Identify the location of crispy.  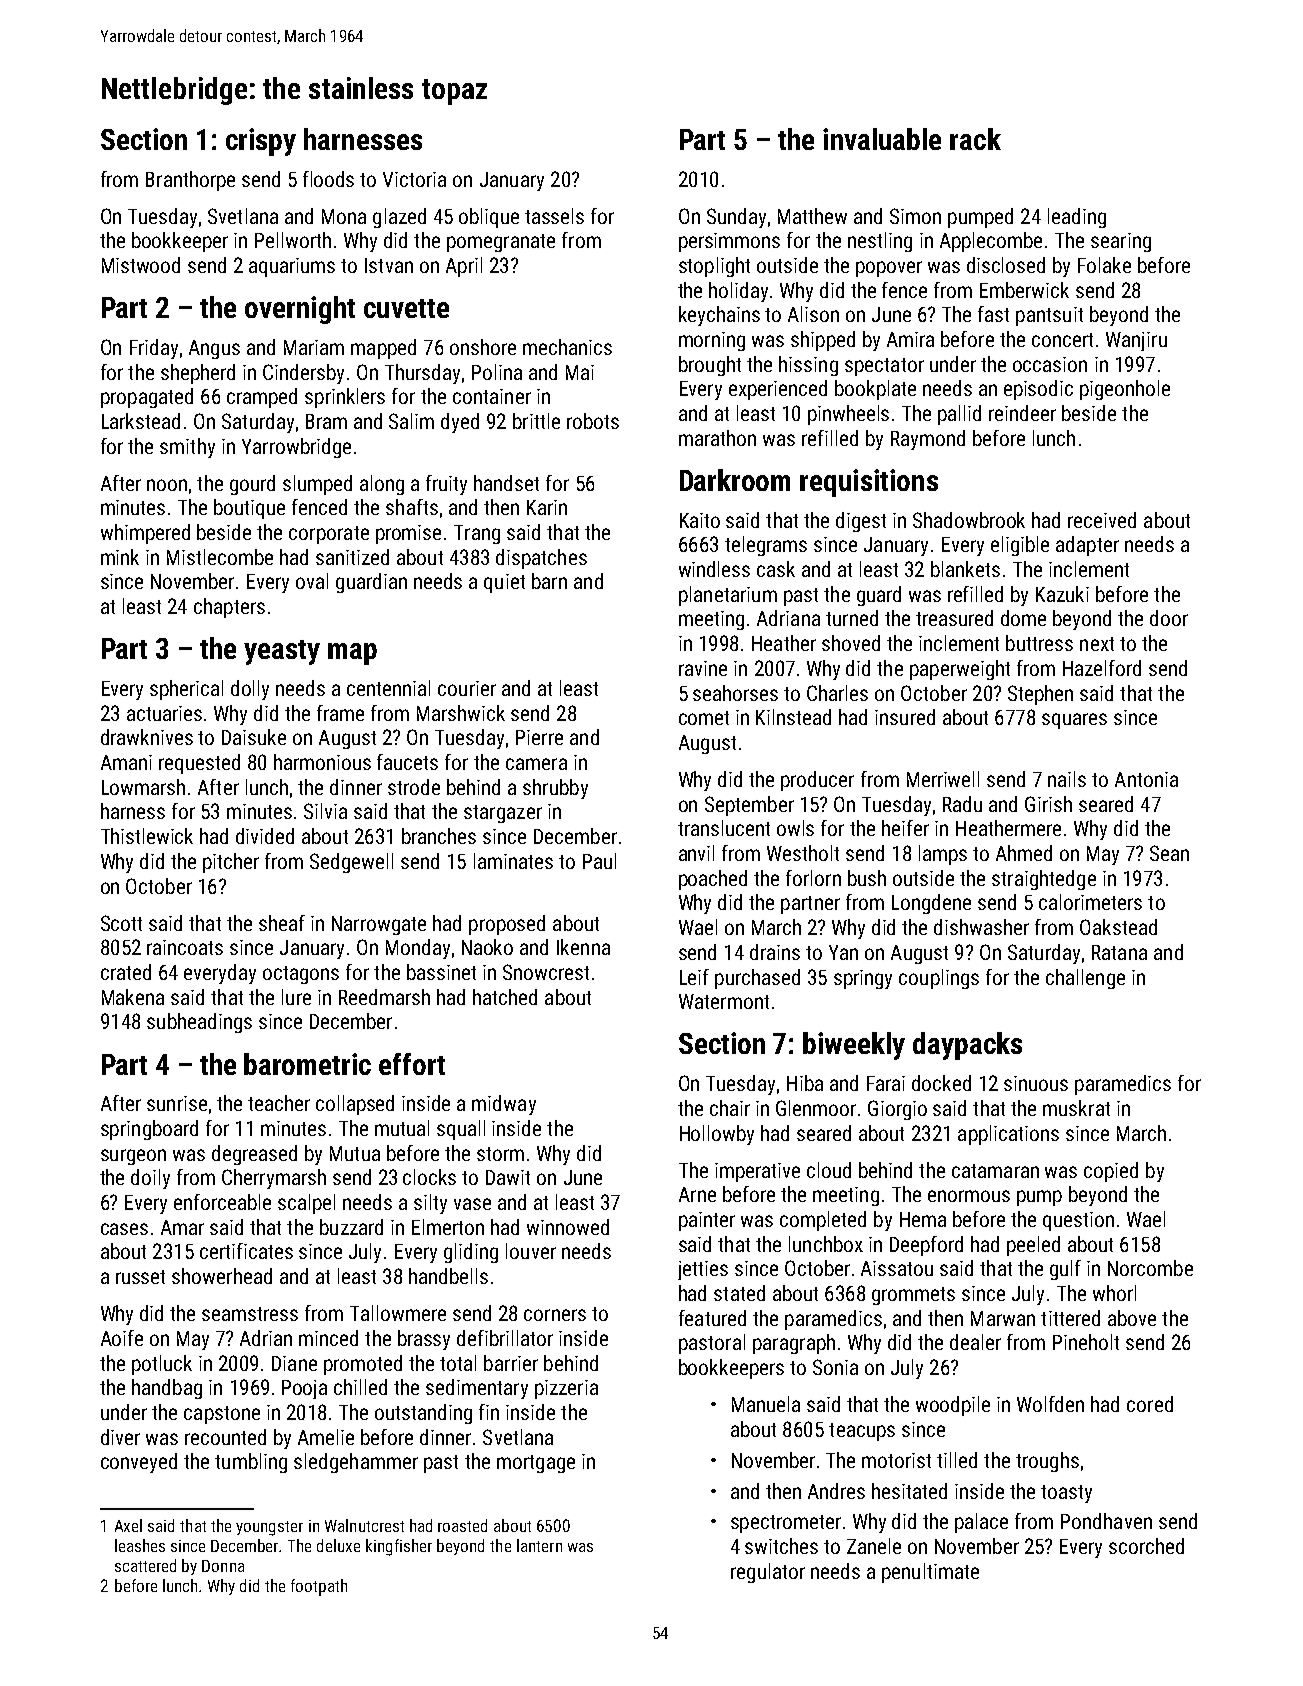
(261, 142).
